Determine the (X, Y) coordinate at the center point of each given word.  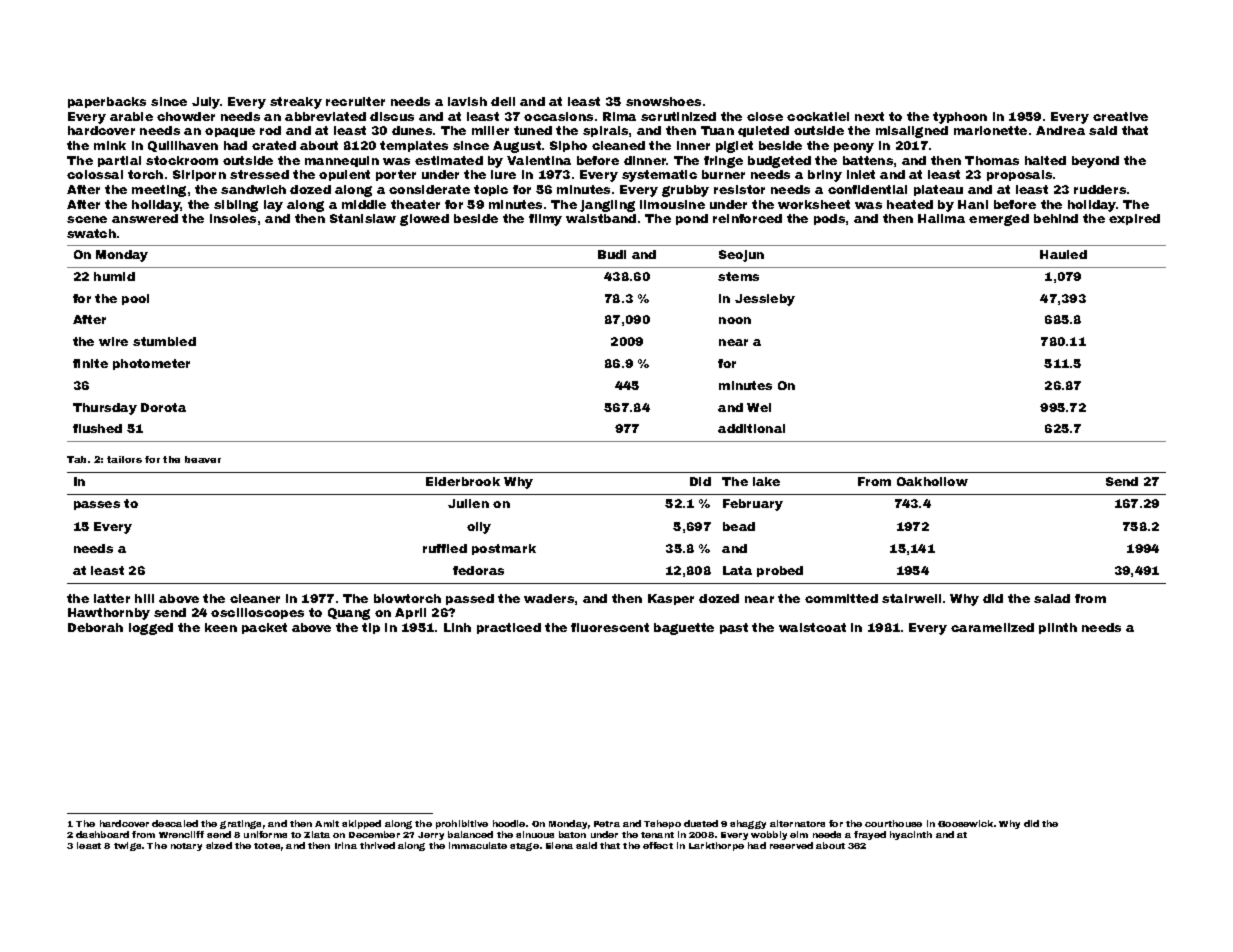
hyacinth (911, 835)
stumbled (164, 341)
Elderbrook (463, 481)
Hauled (1063, 254)
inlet (861, 174)
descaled (175, 823)
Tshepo (662, 824)
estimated (449, 160)
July (206, 103)
